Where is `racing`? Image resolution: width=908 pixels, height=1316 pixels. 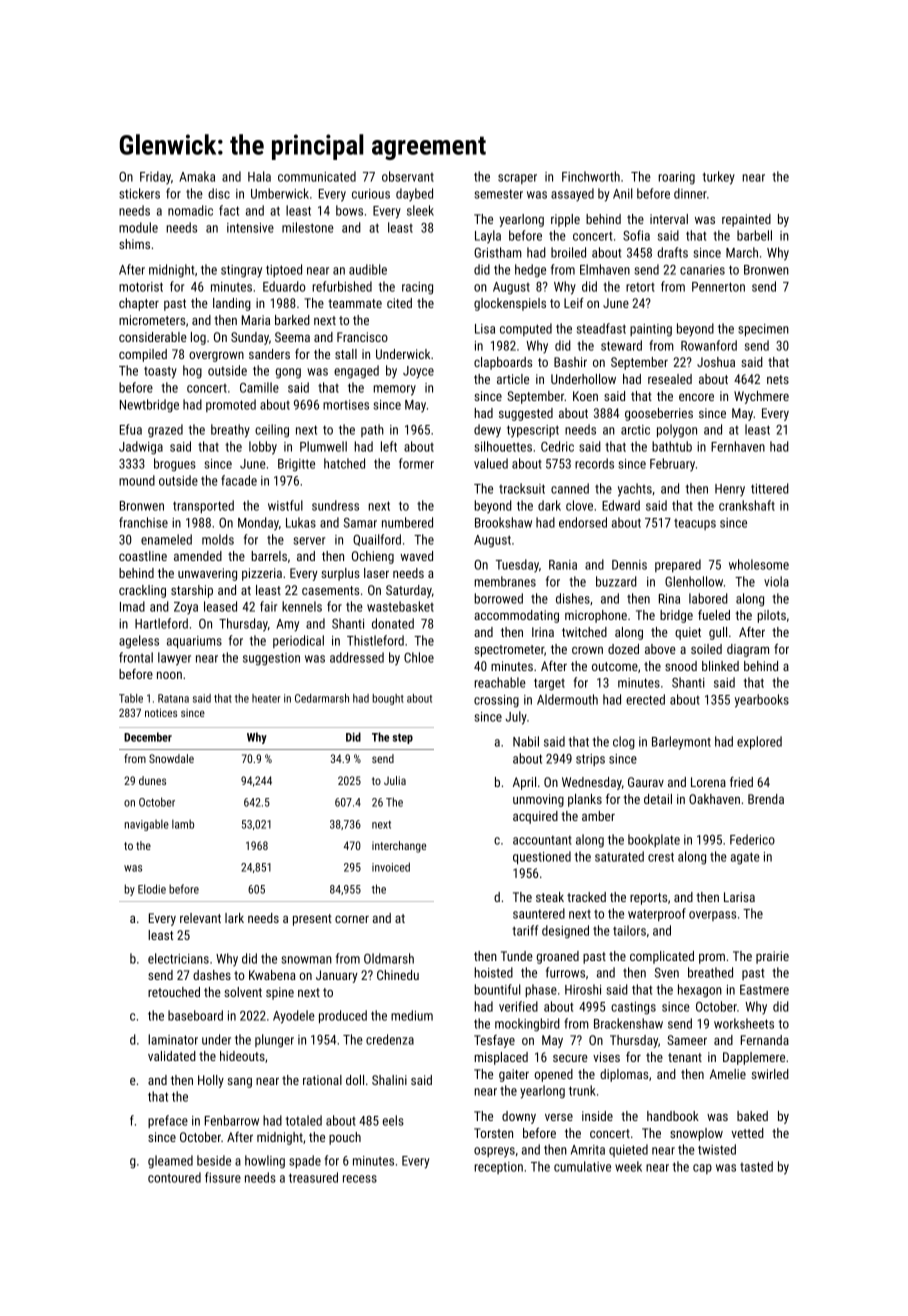 racing is located at coordinates (417, 288).
